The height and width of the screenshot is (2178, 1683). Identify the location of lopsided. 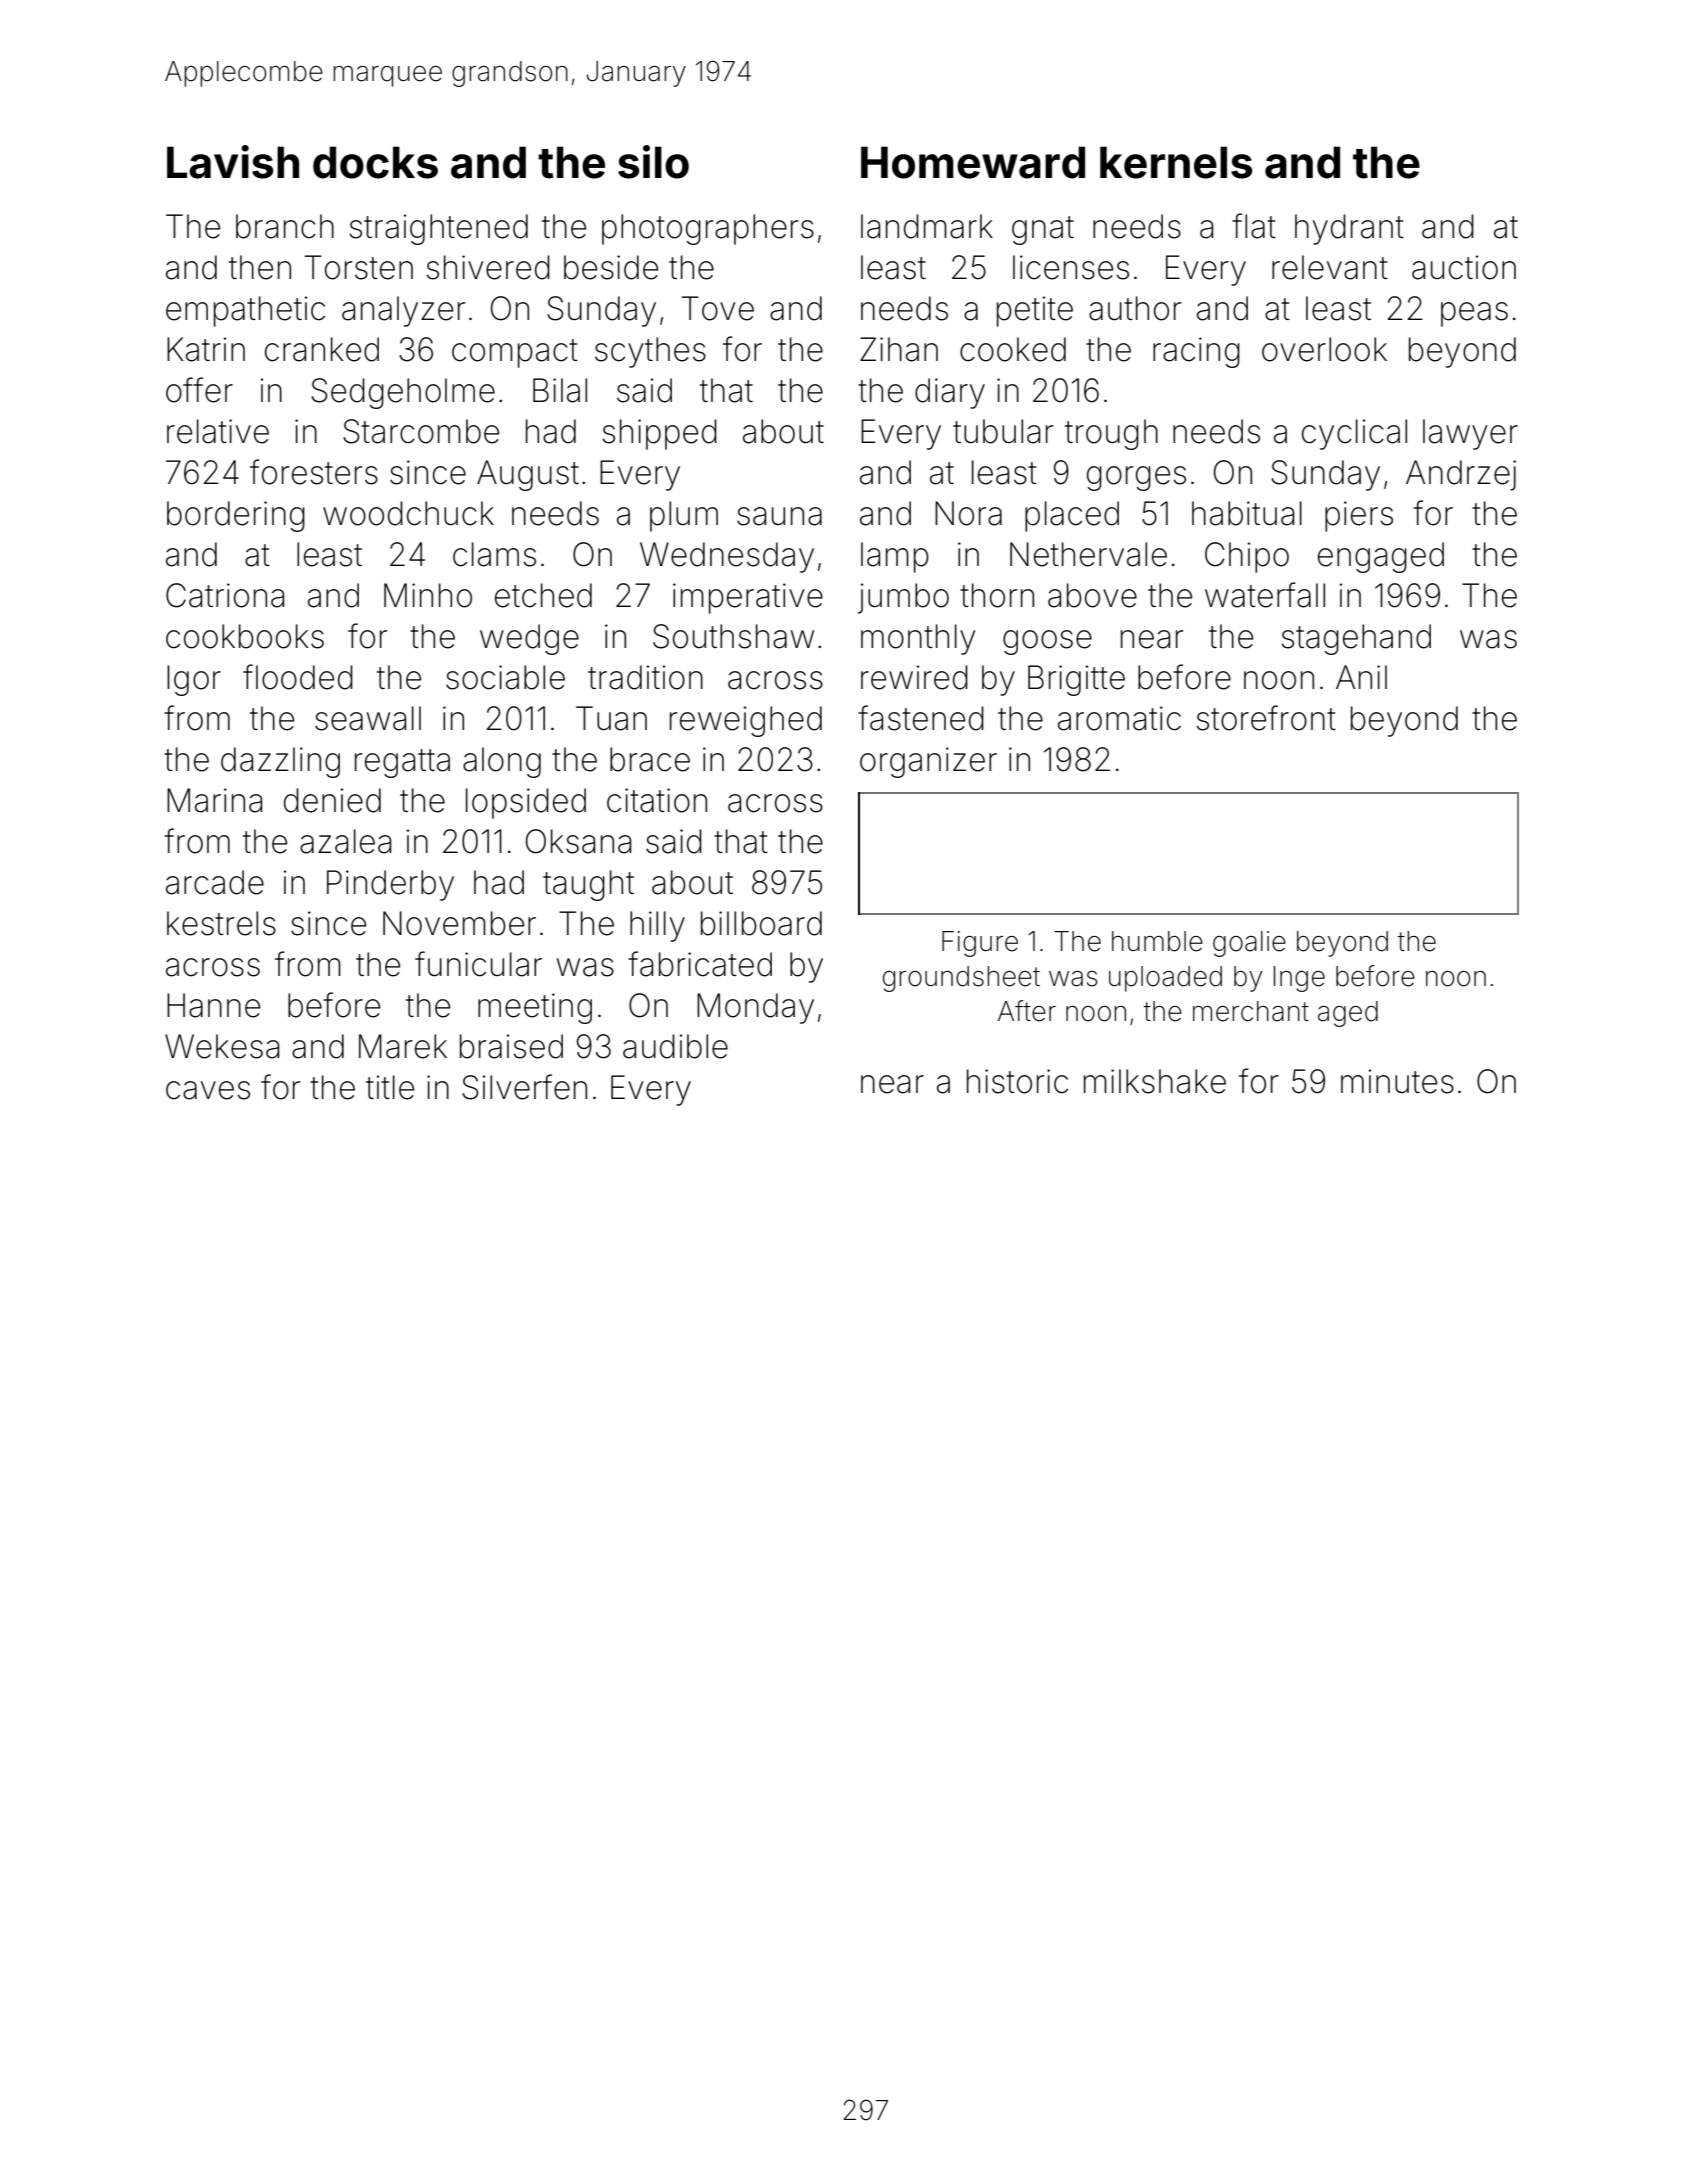
(526, 803).
